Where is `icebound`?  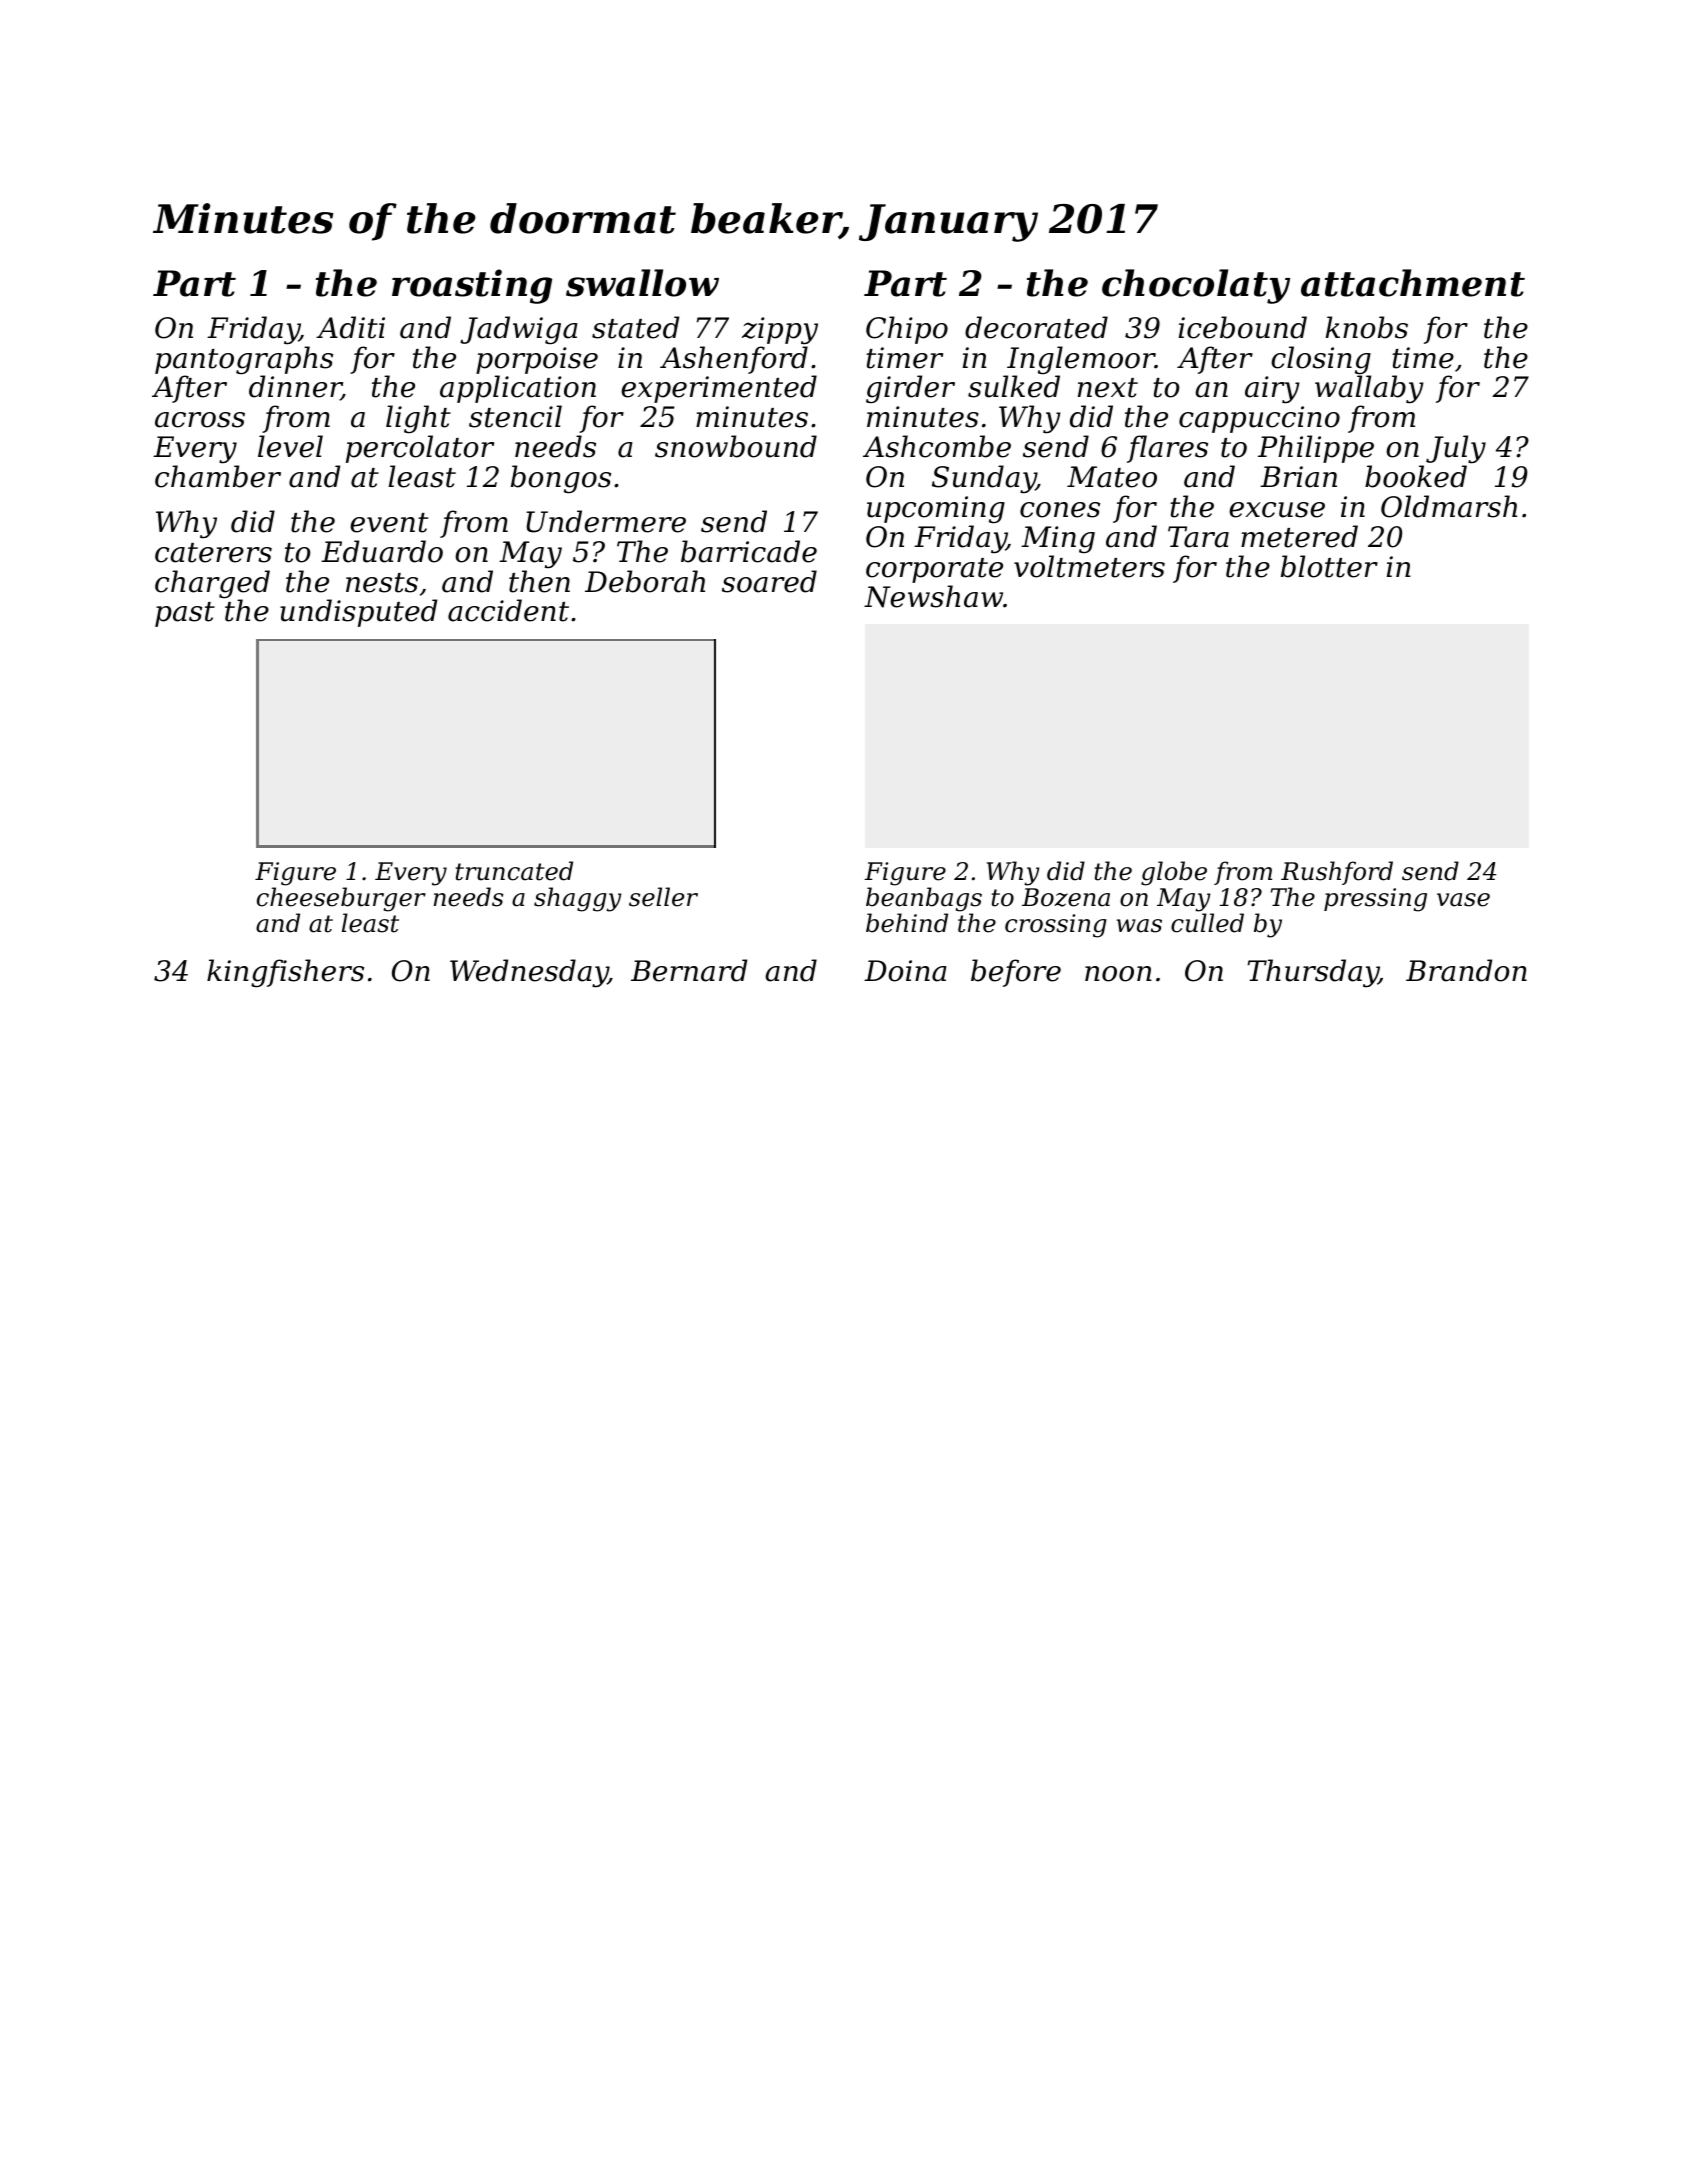
icebound is located at coordinates (1243, 327).
